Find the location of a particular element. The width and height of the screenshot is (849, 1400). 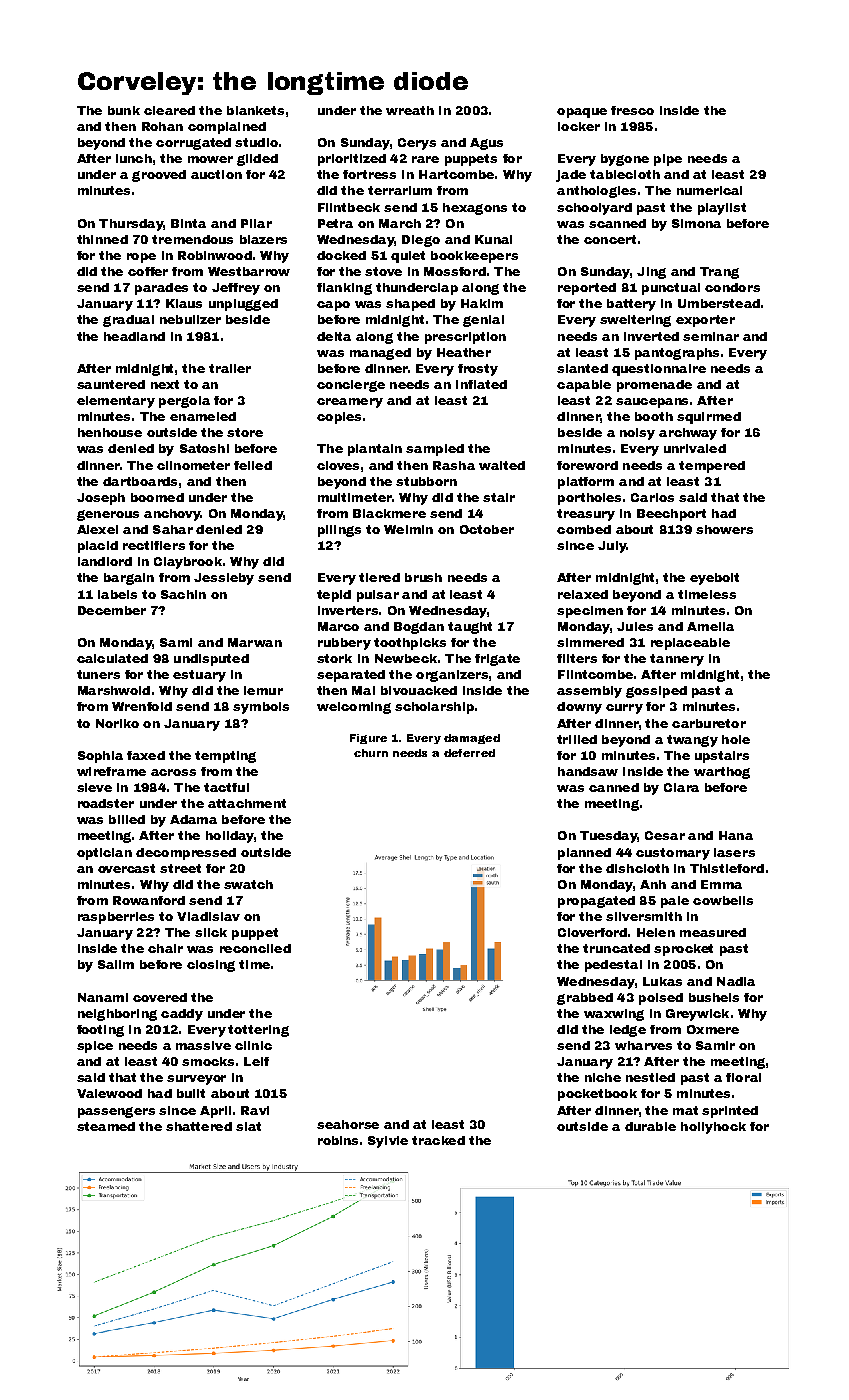

flanking is located at coordinates (344, 289).
